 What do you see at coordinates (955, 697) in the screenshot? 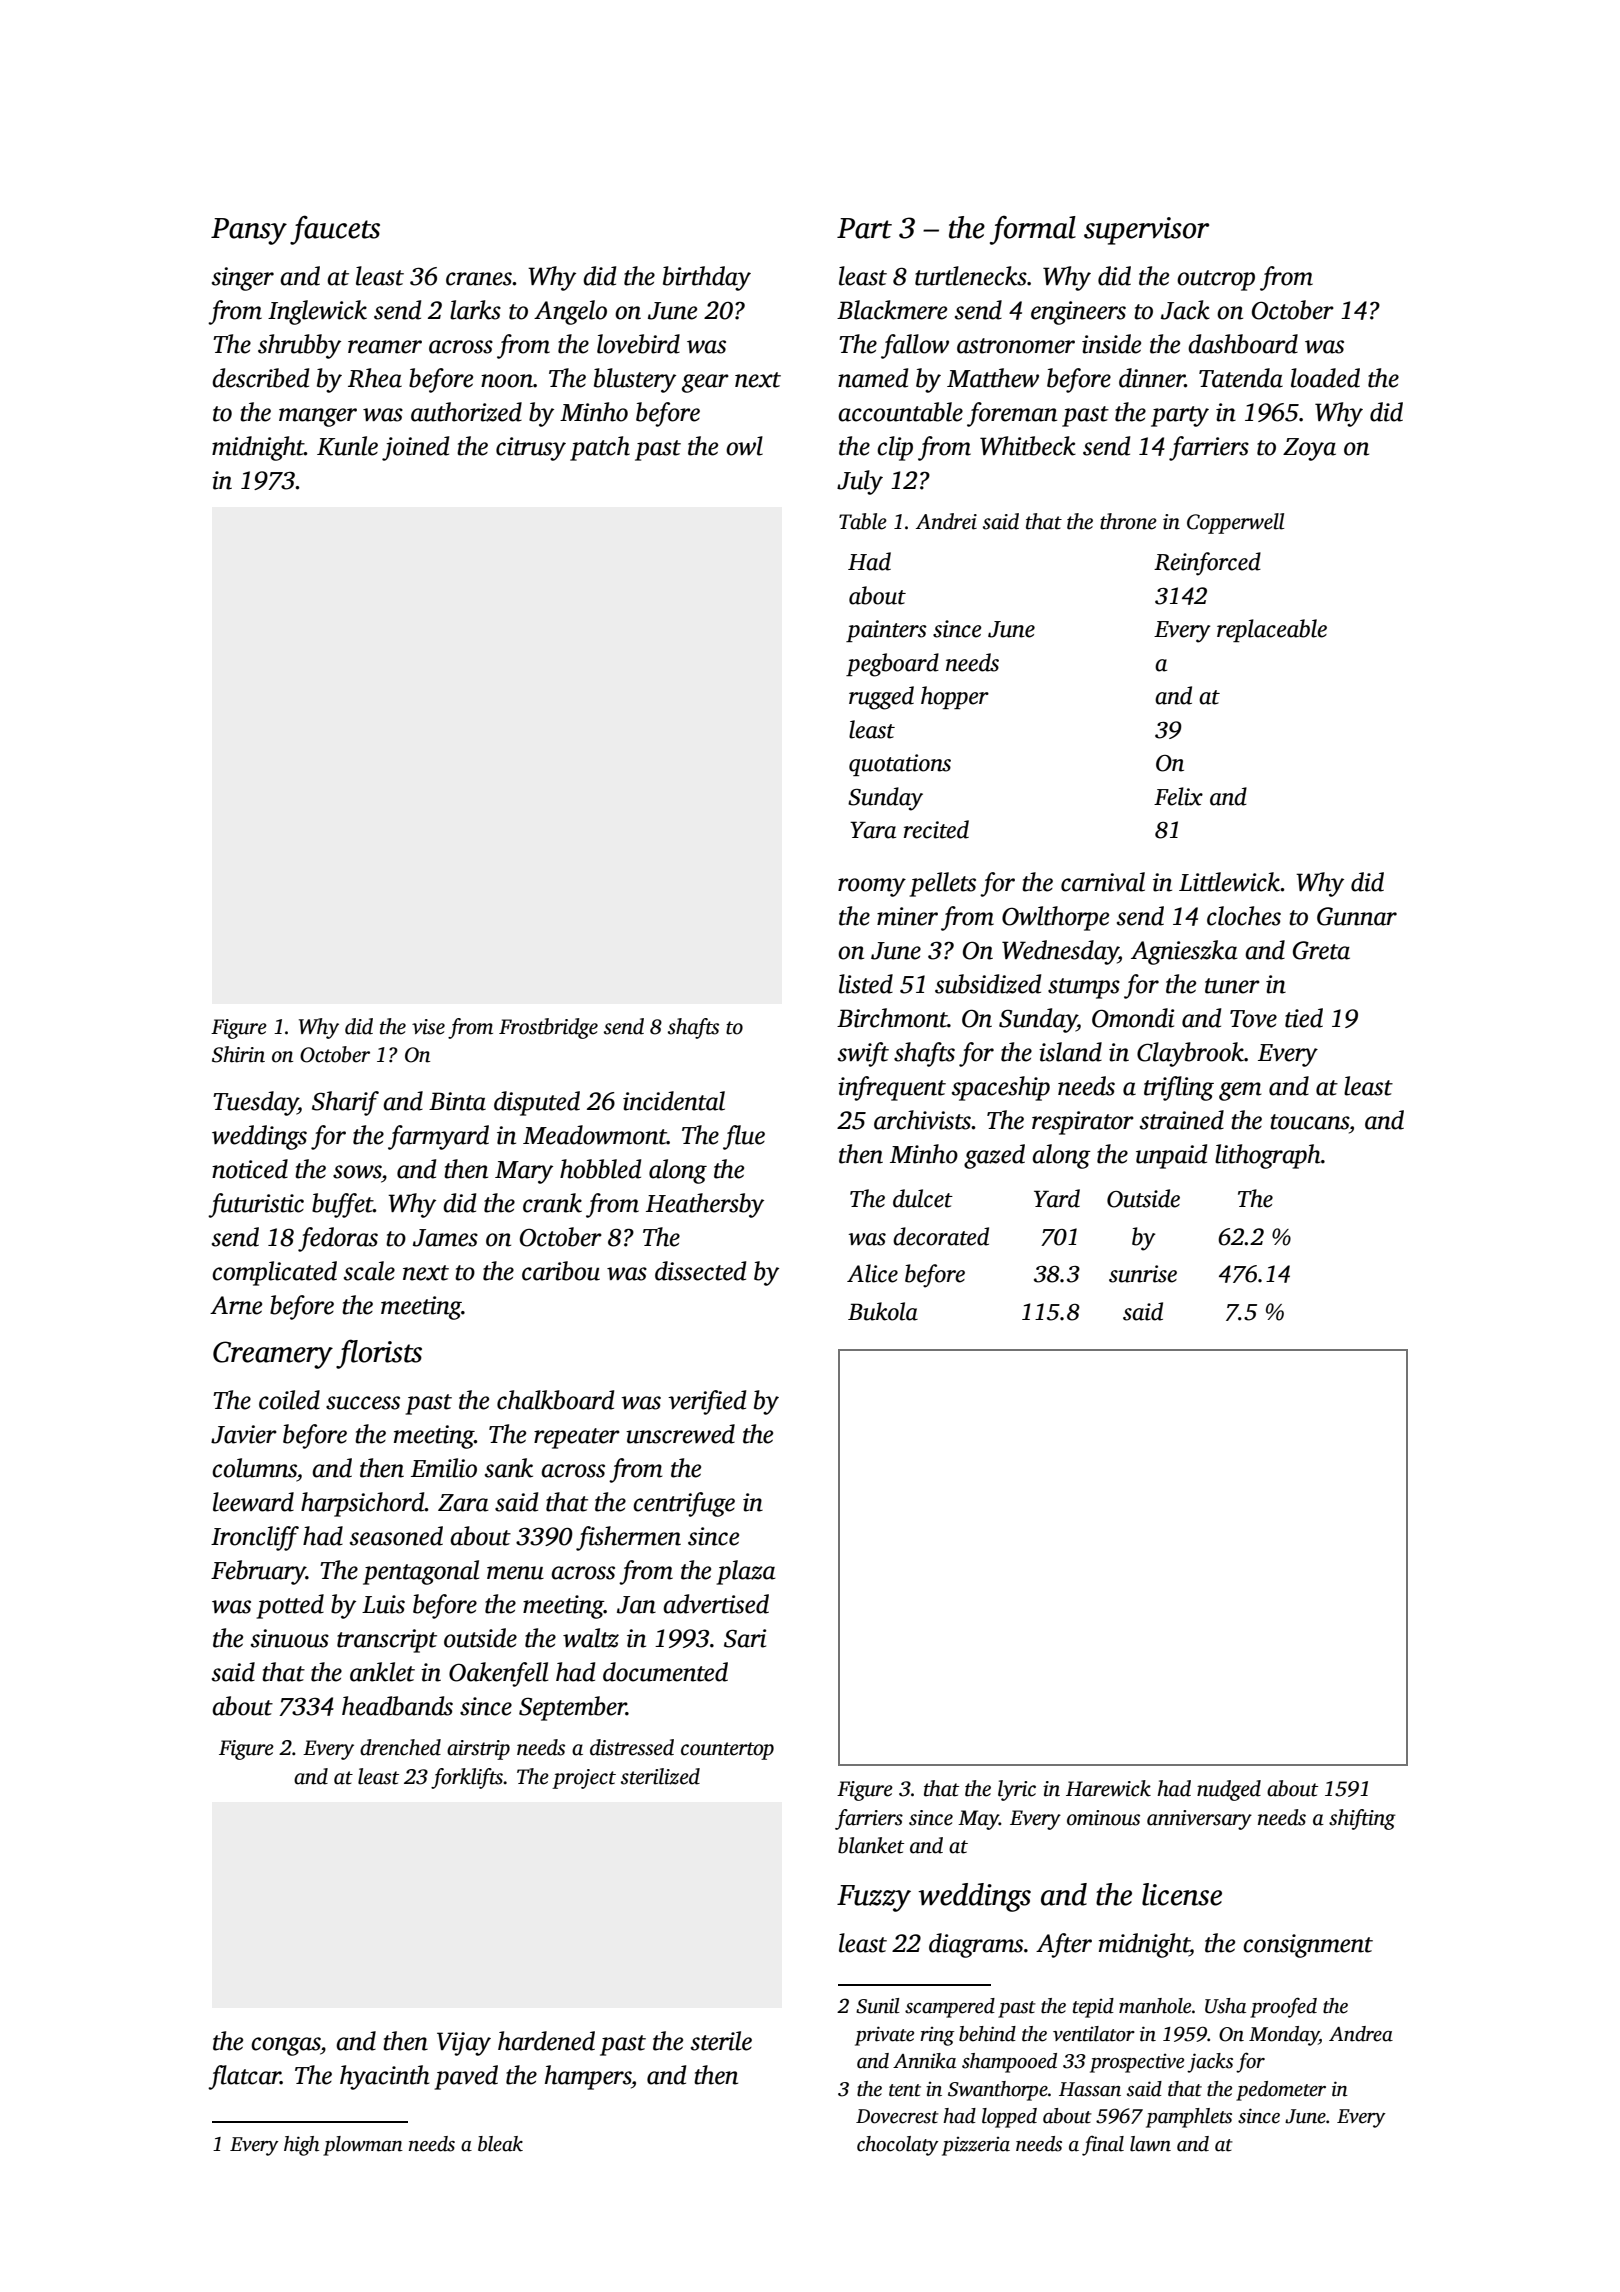
I see `hopper` at bounding box center [955, 697].
